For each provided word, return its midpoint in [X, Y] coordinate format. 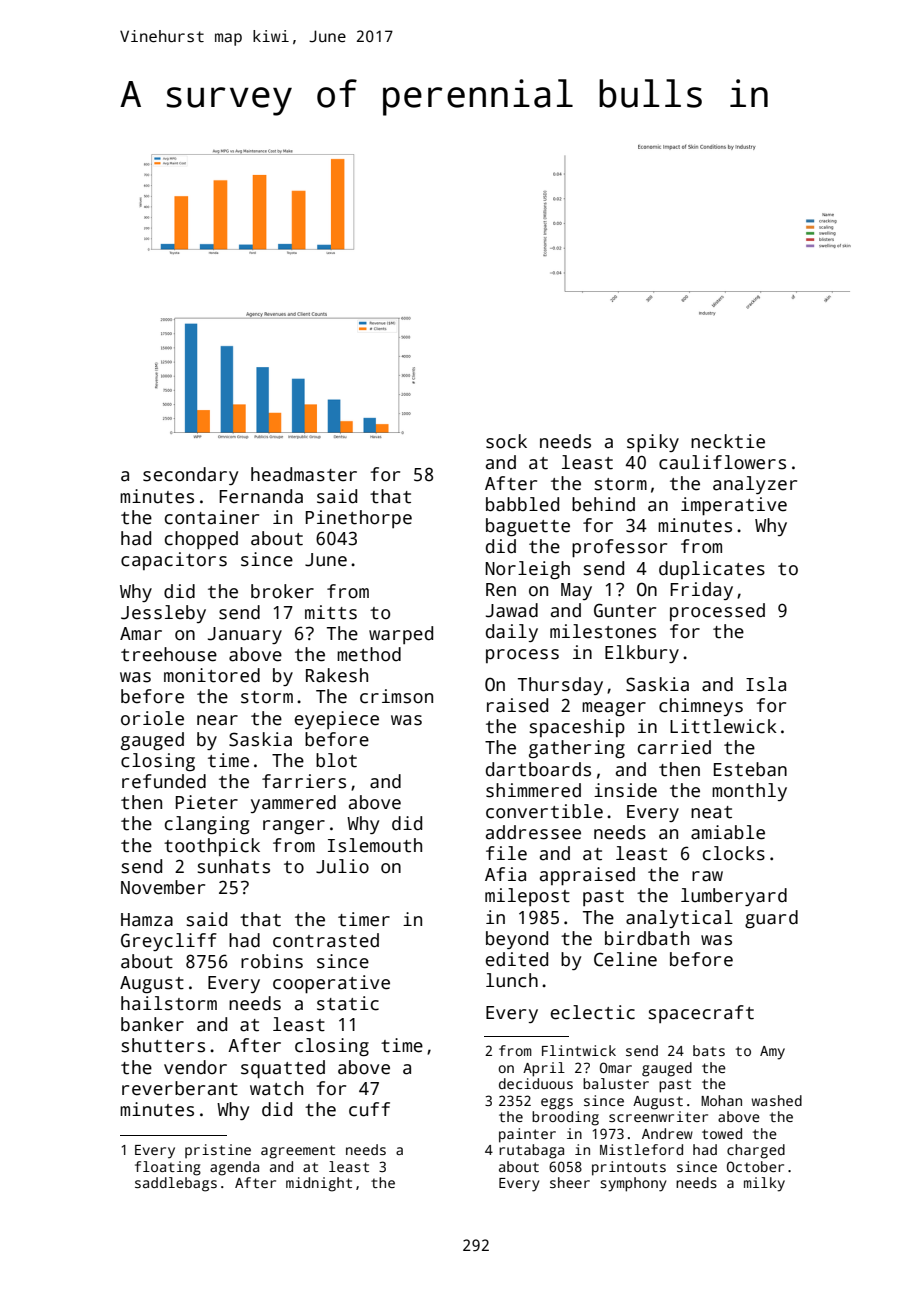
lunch [512, 980]
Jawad [512, 610]
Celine [625, 959]
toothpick [212, 847]
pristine [218, 1151]
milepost [527, 897]
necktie [728, 441]
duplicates [712, 570]
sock [506, 441]
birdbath [647, 938]
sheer [570, 1182]
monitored [212, 675]
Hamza [147, 920]
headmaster [304, 474]
